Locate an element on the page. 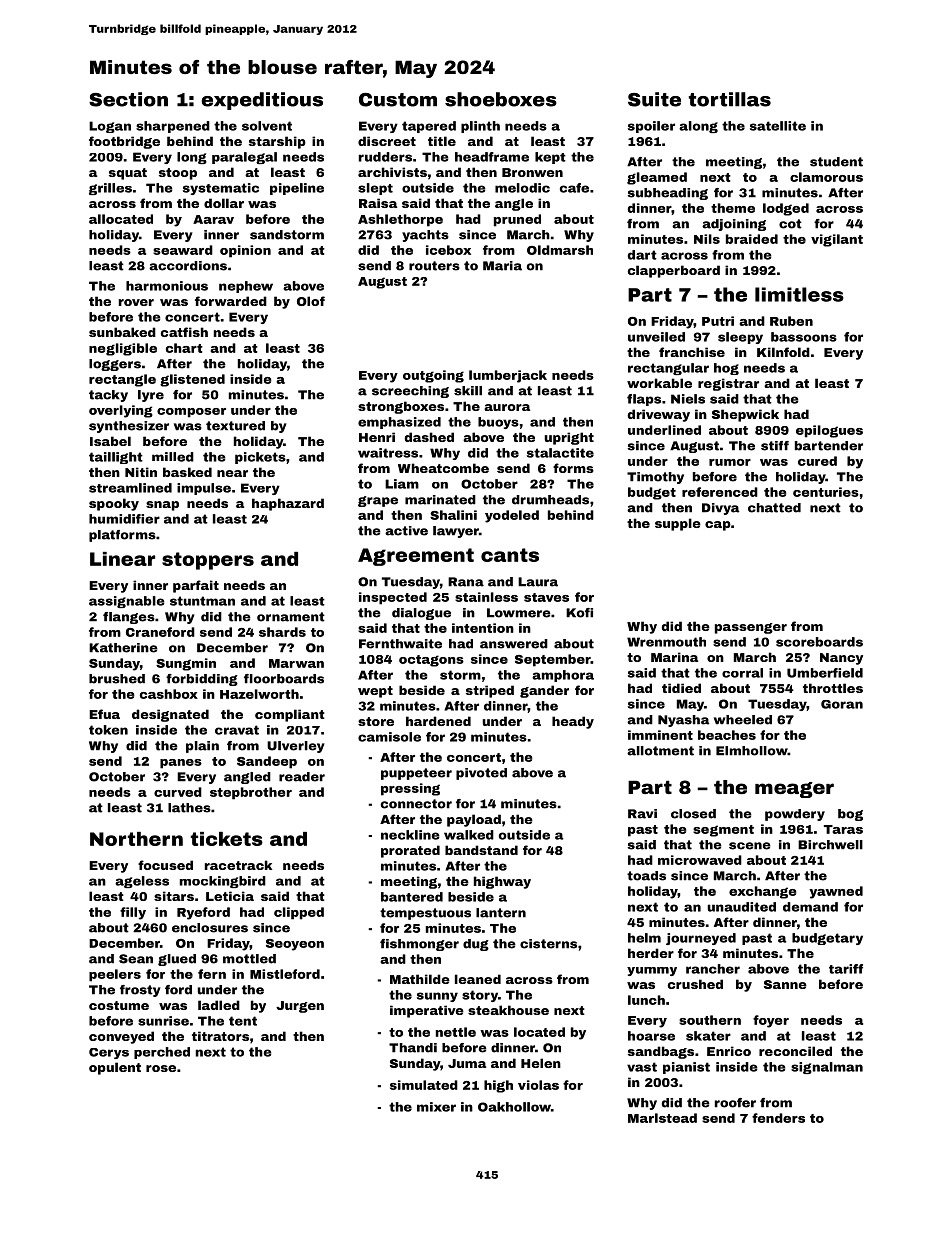  lunch is located at coordinates (646, 1000).
